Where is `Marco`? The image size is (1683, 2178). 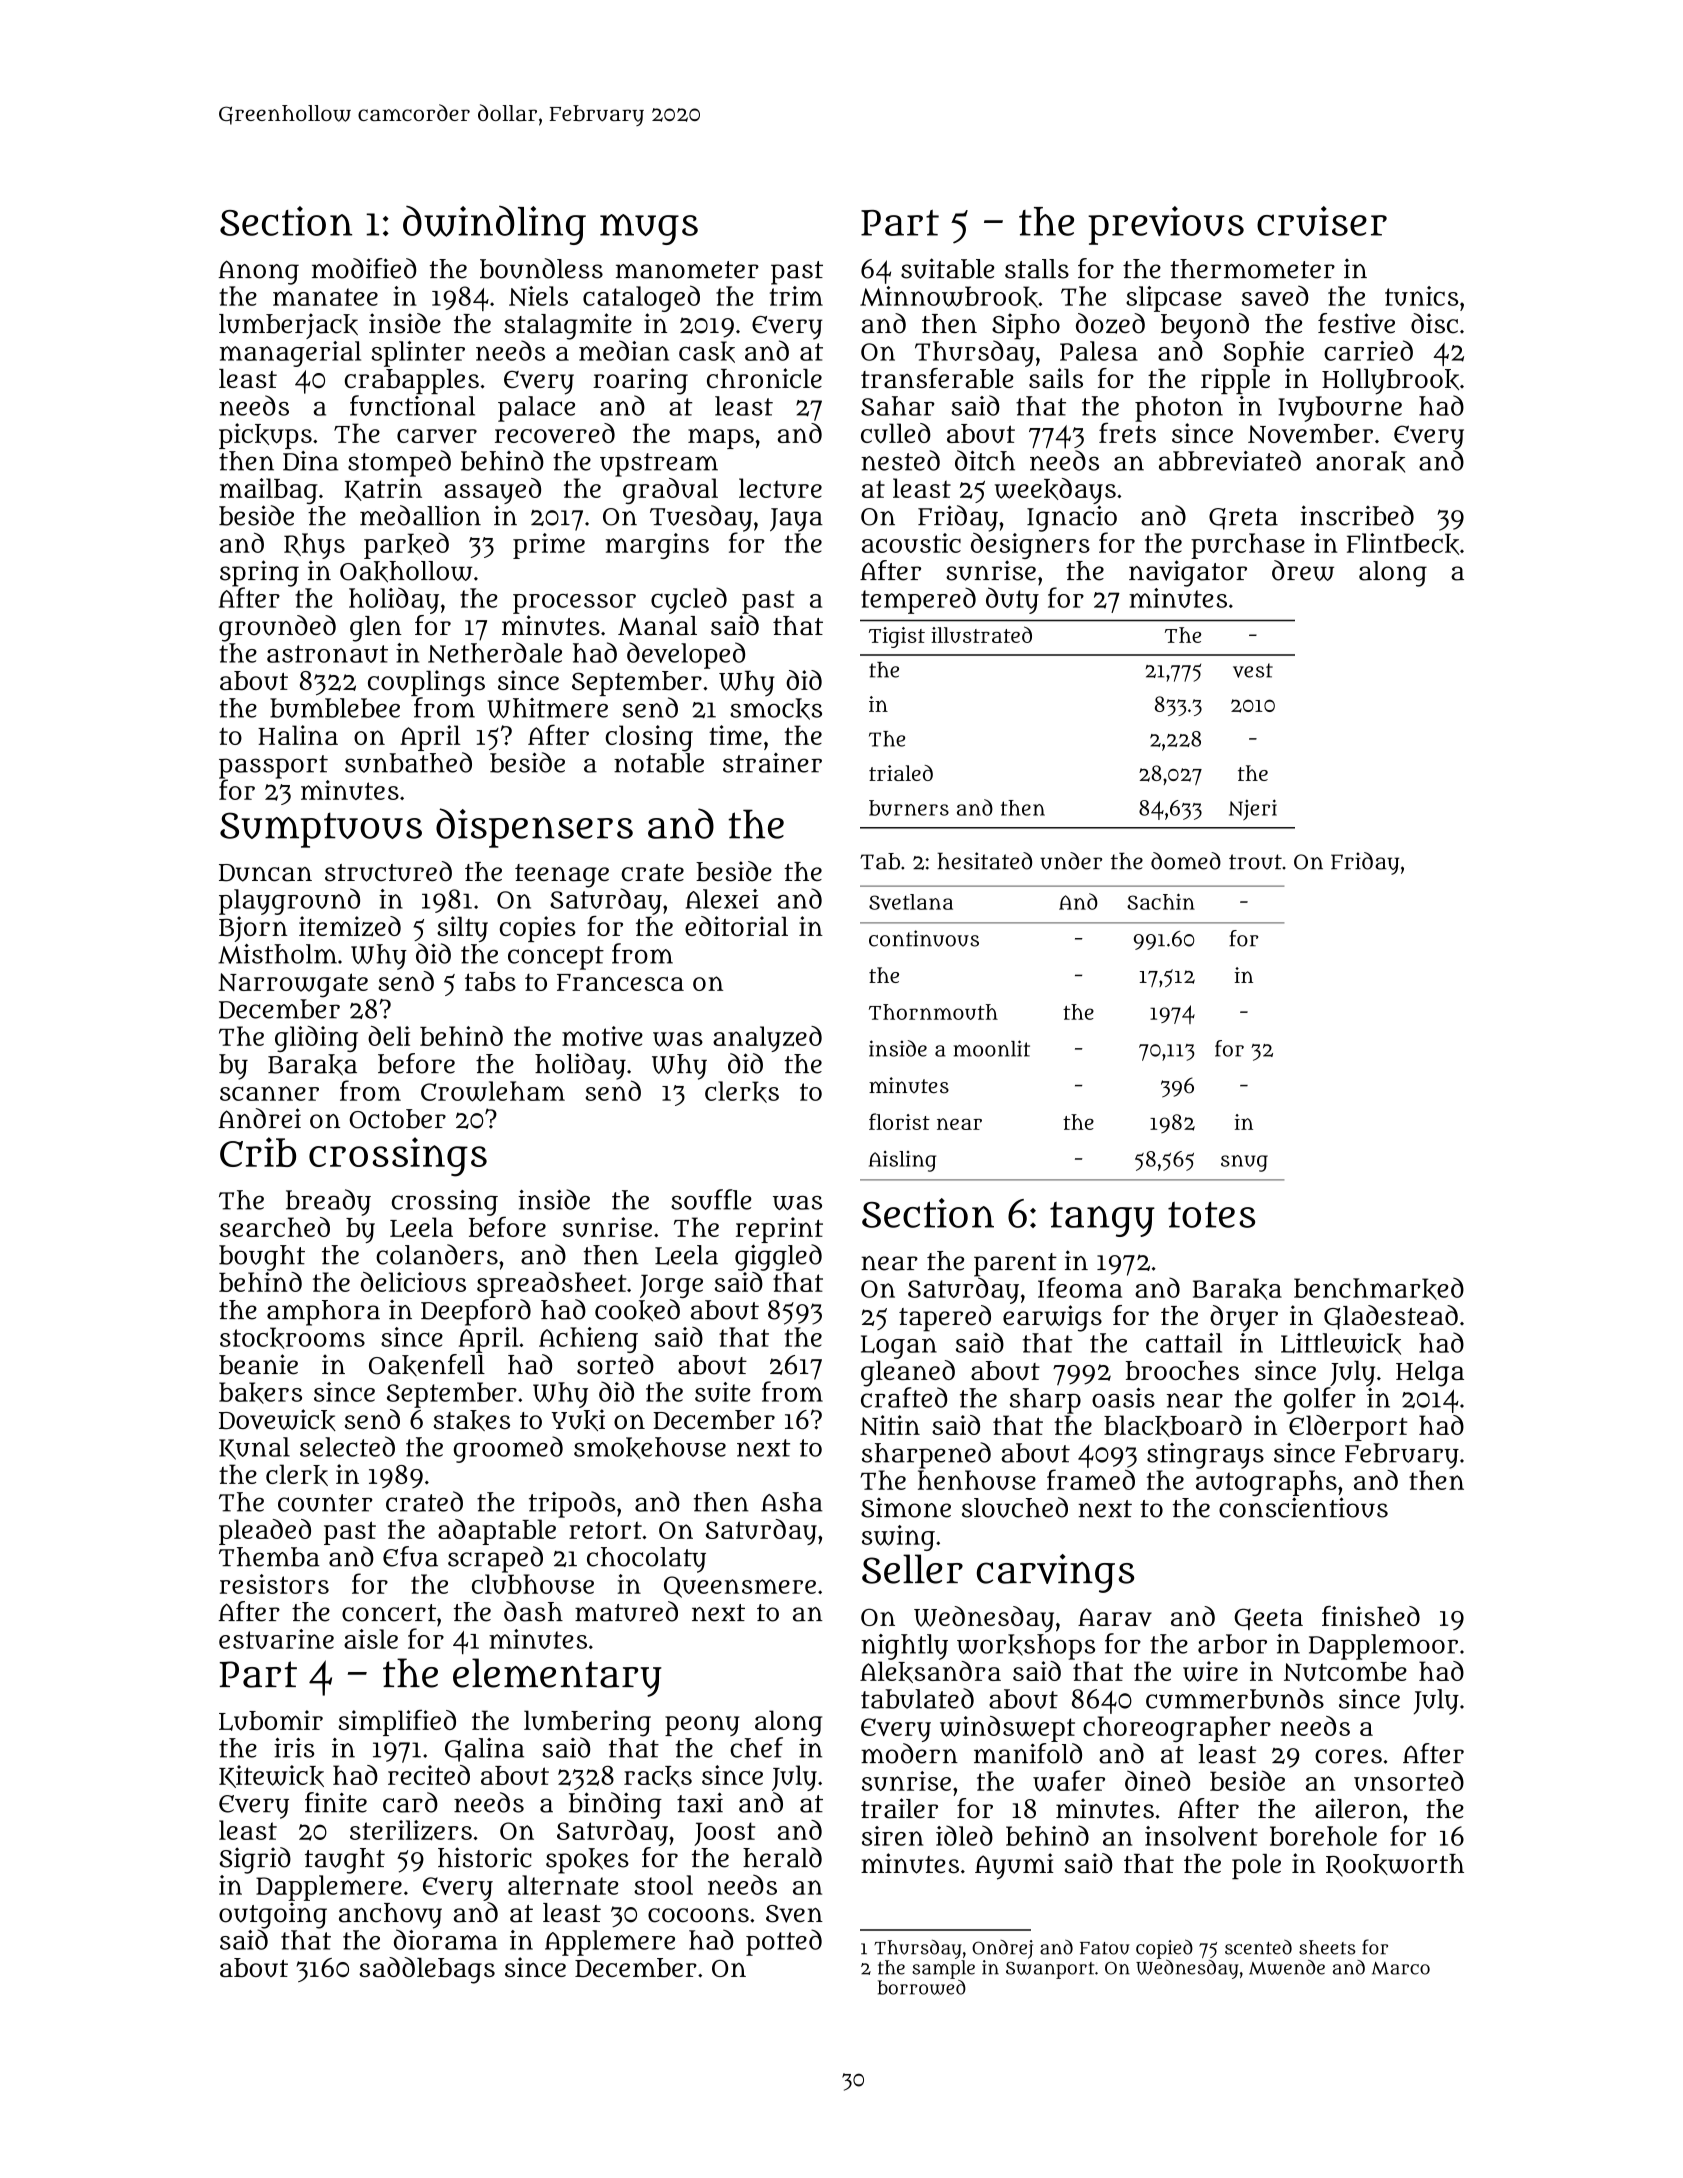
Marco is located at coordinates (1401, 1968).
